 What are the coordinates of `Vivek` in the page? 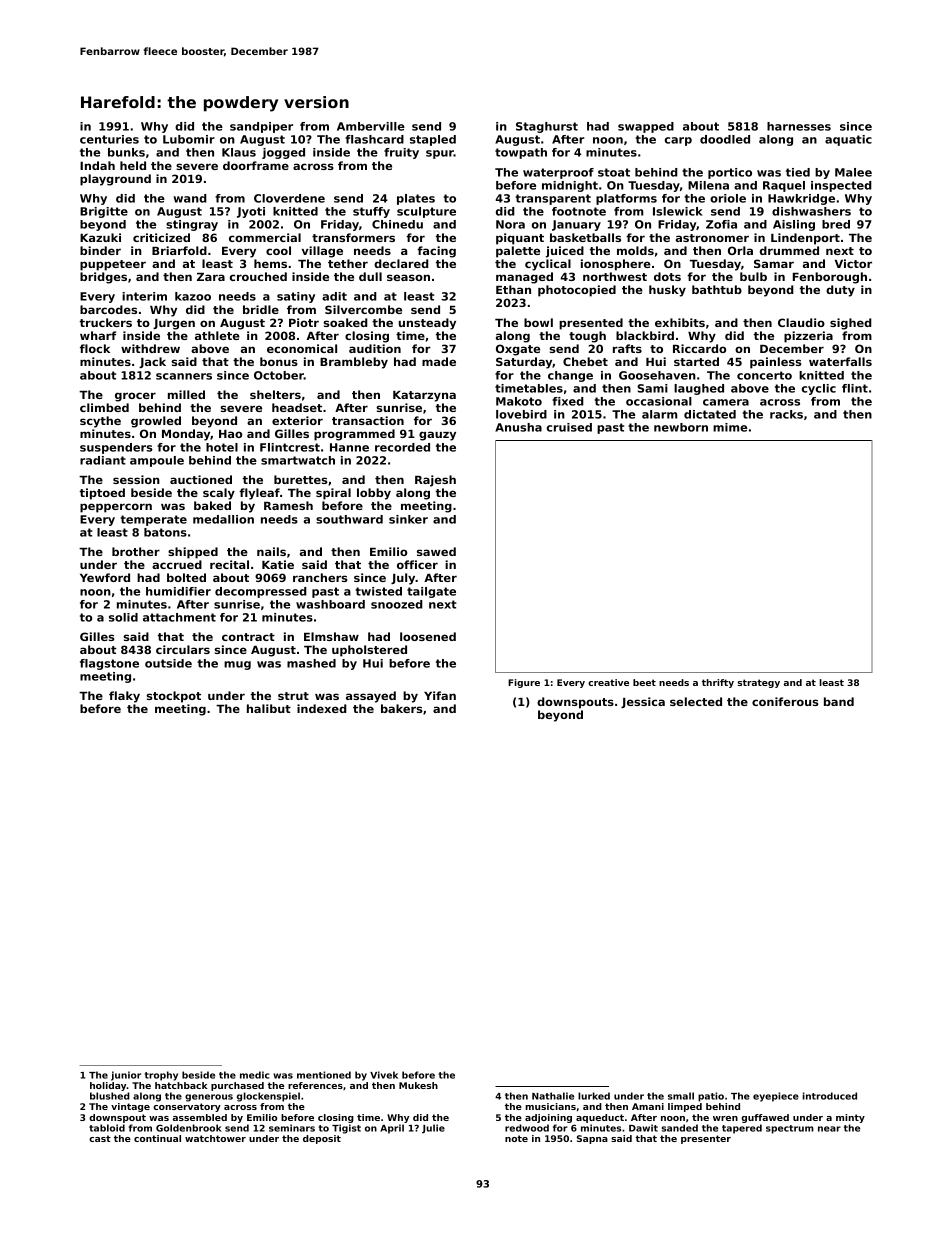 It's located at (384, 1075).
